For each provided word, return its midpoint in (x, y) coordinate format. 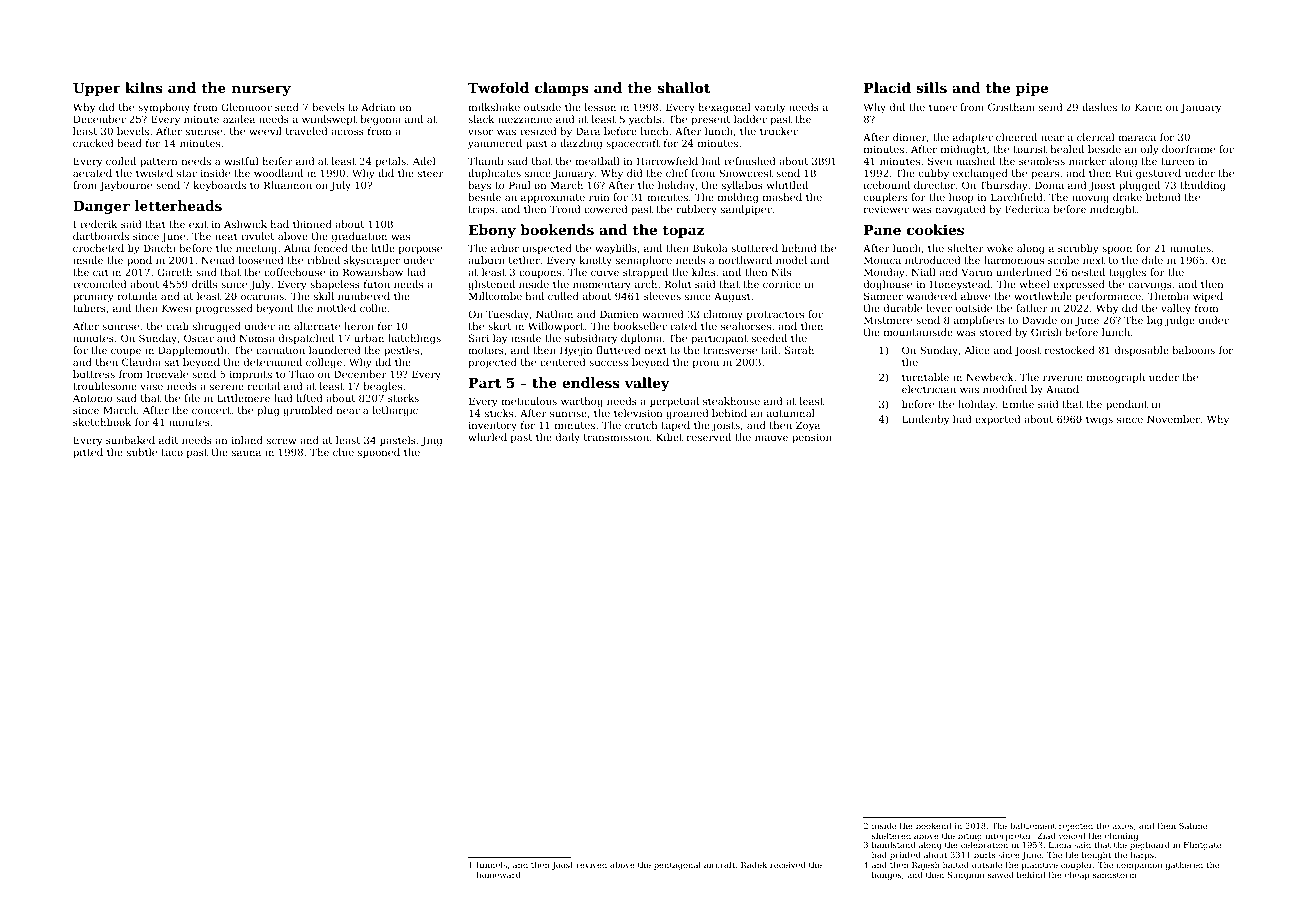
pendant (1127, 405)
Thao (301, 374)
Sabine (1193, 825)
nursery (261, 90)
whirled (487, 437)
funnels (492, 864)
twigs (1099, 420)
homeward (499, 874)
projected (492, 363)
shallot (684, 87)
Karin (1148, 107)
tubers (89, 308)
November (1173, 419)
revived (591, 864)
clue (343, 452)
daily (568, 438)
